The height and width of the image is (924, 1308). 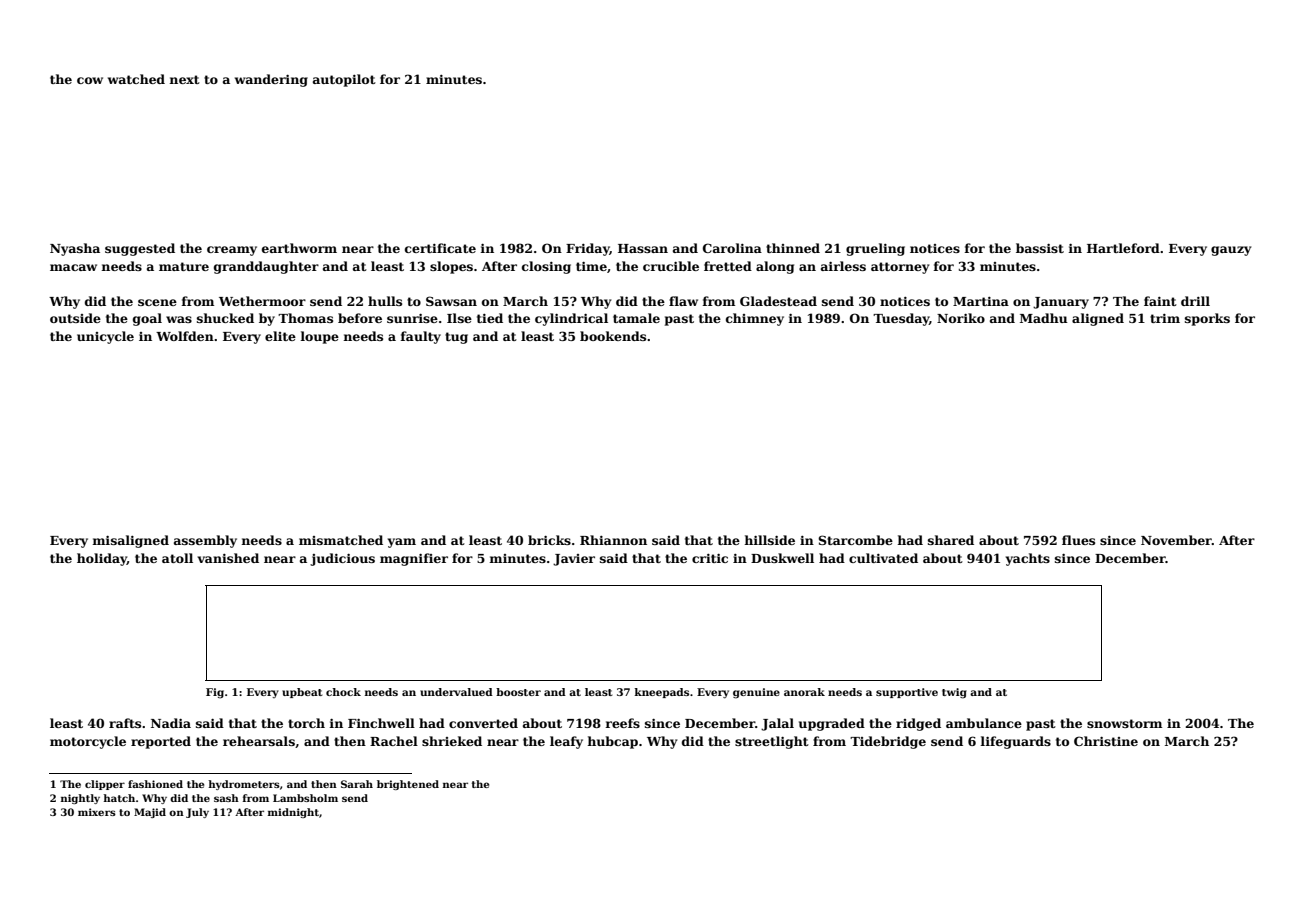 I want to click on autopilot, so click(x=344, y=80).
